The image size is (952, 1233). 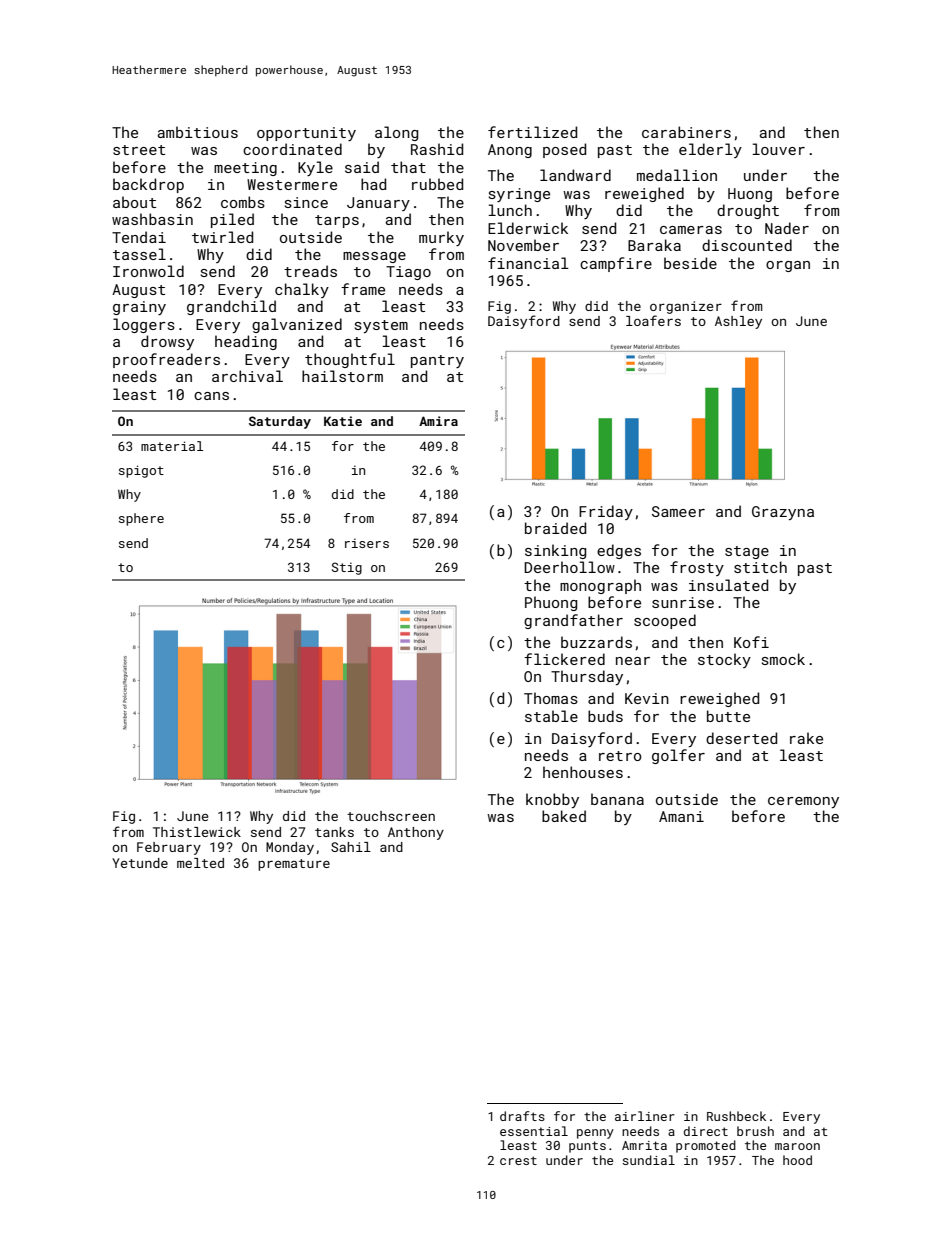 I want to click on louver, so click(x=778, y=149).
